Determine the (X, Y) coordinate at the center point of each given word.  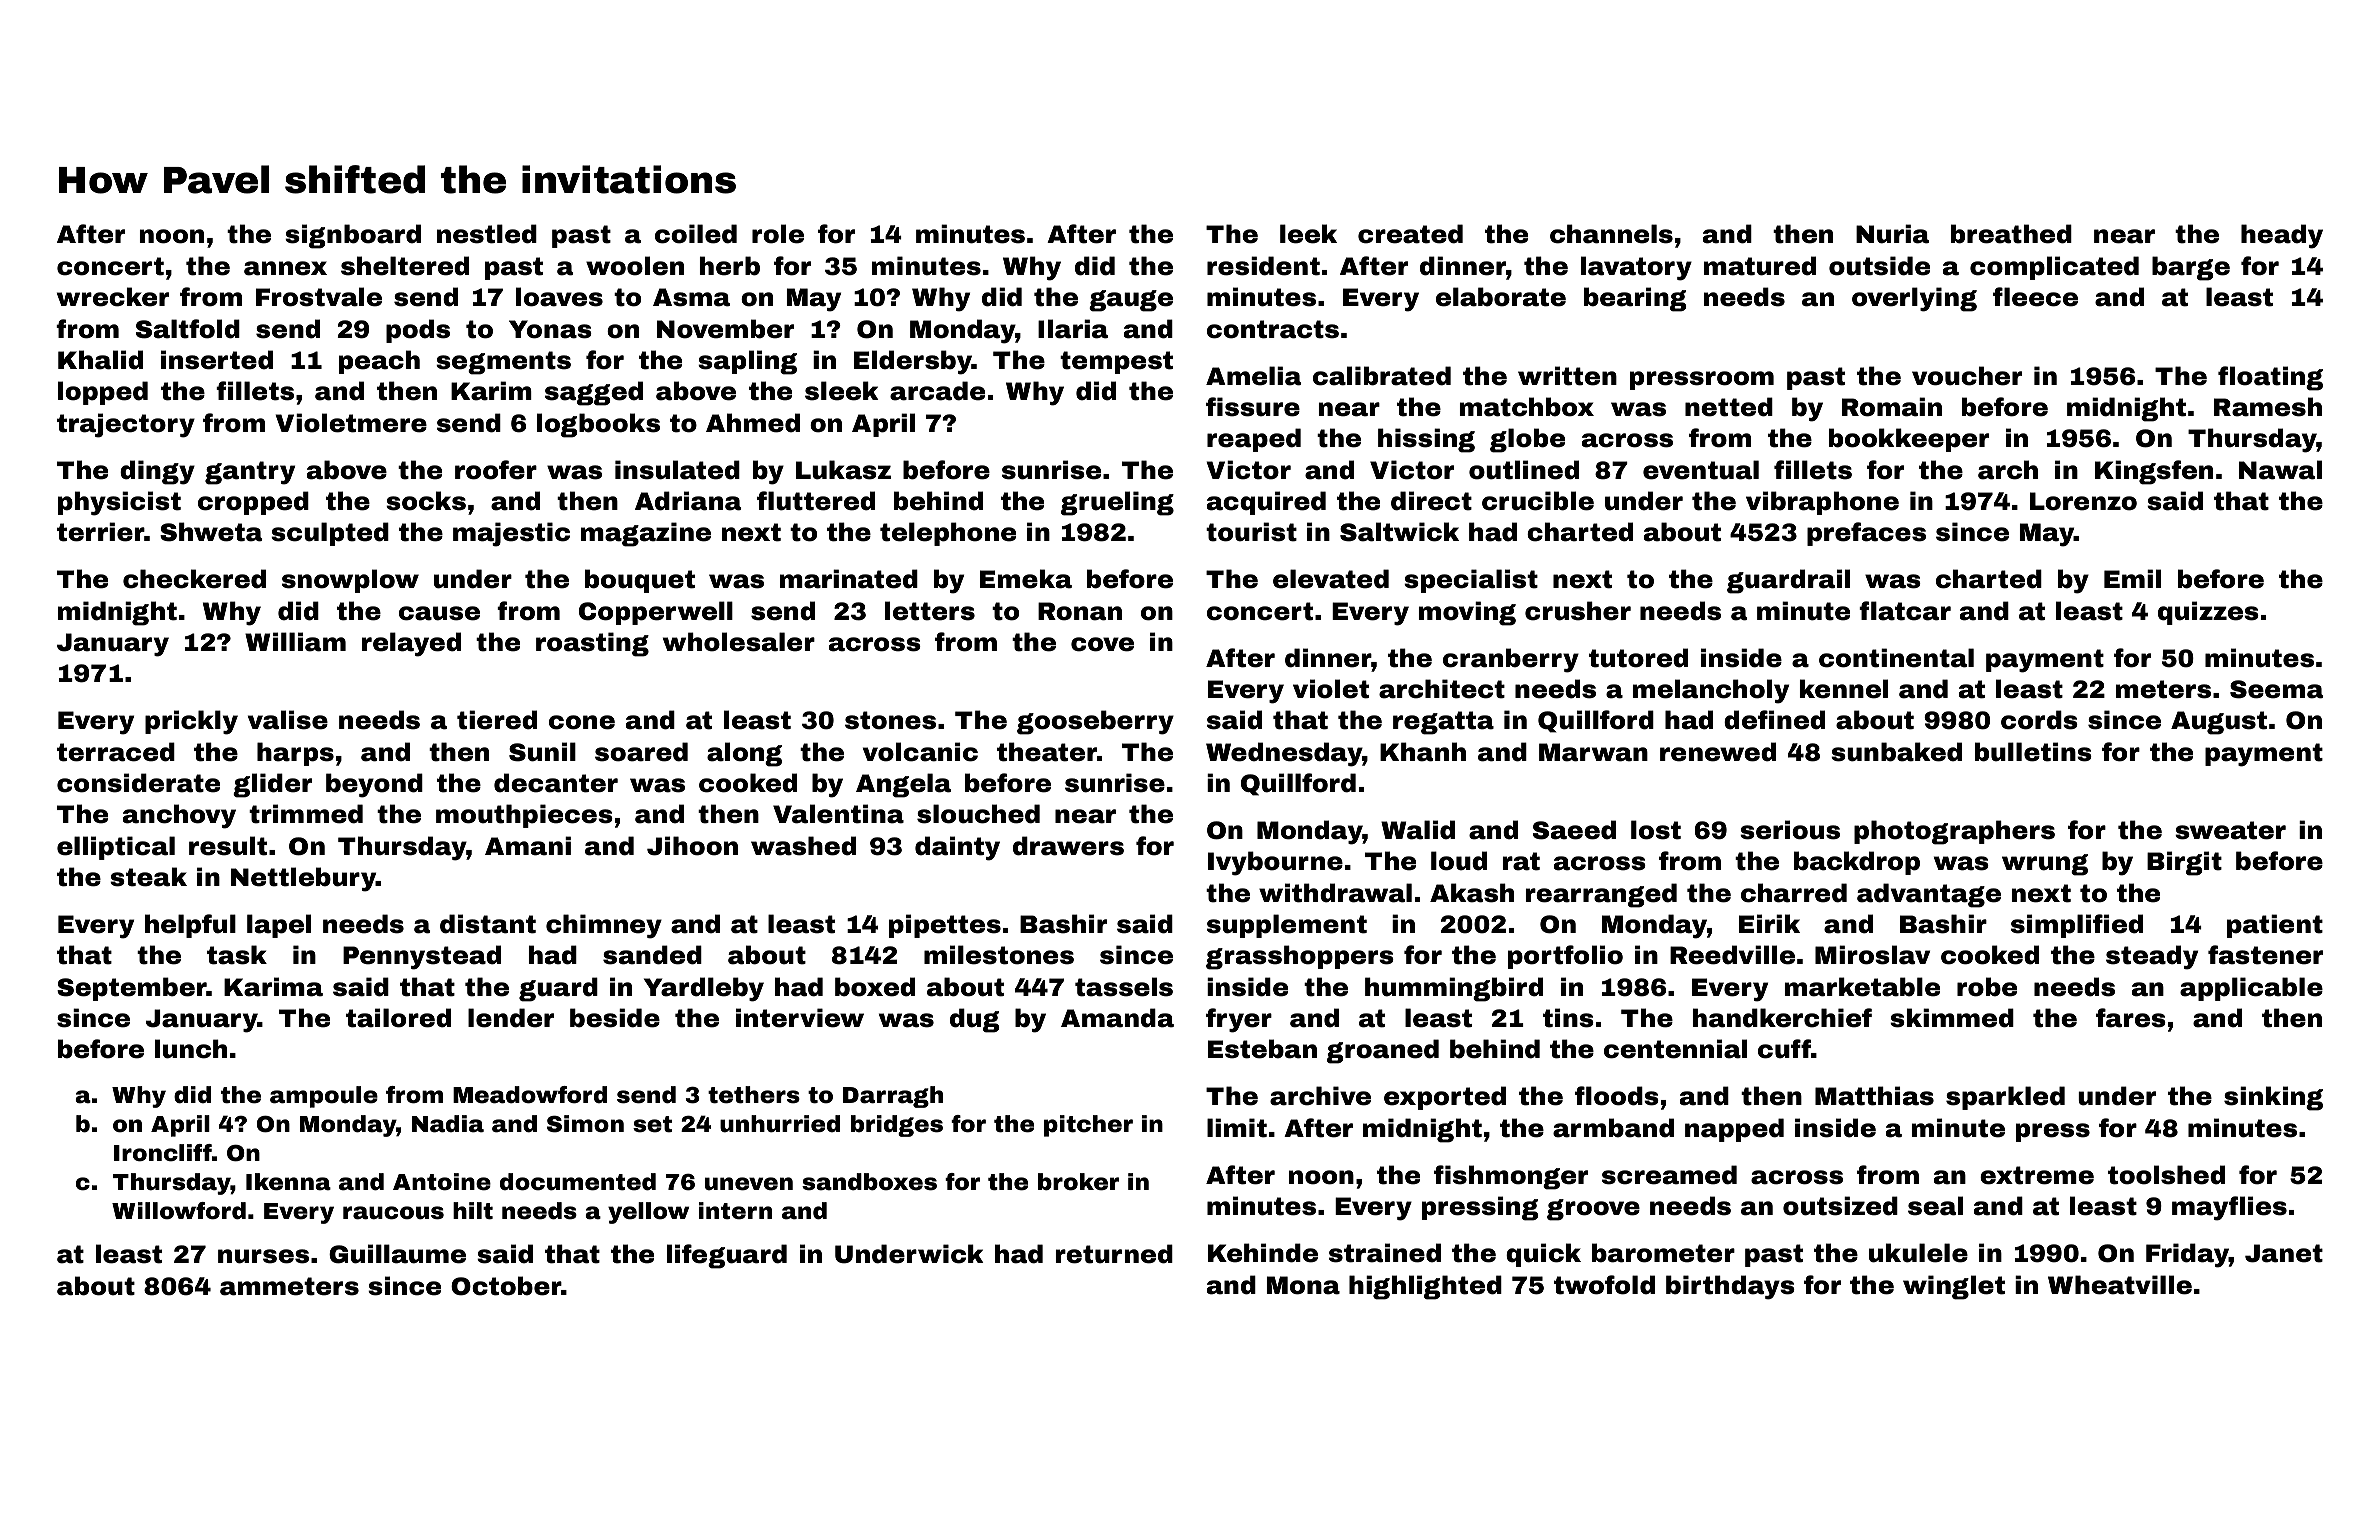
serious (1790, 830)
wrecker (113, 297)
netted (1729, 407)
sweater (2230, 830)
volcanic (920, 752)
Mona (1303, 1285)
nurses (263, 1256)
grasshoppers (1300, 957)
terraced (116, 752)
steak (148, 877)
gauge (1131, 301)
